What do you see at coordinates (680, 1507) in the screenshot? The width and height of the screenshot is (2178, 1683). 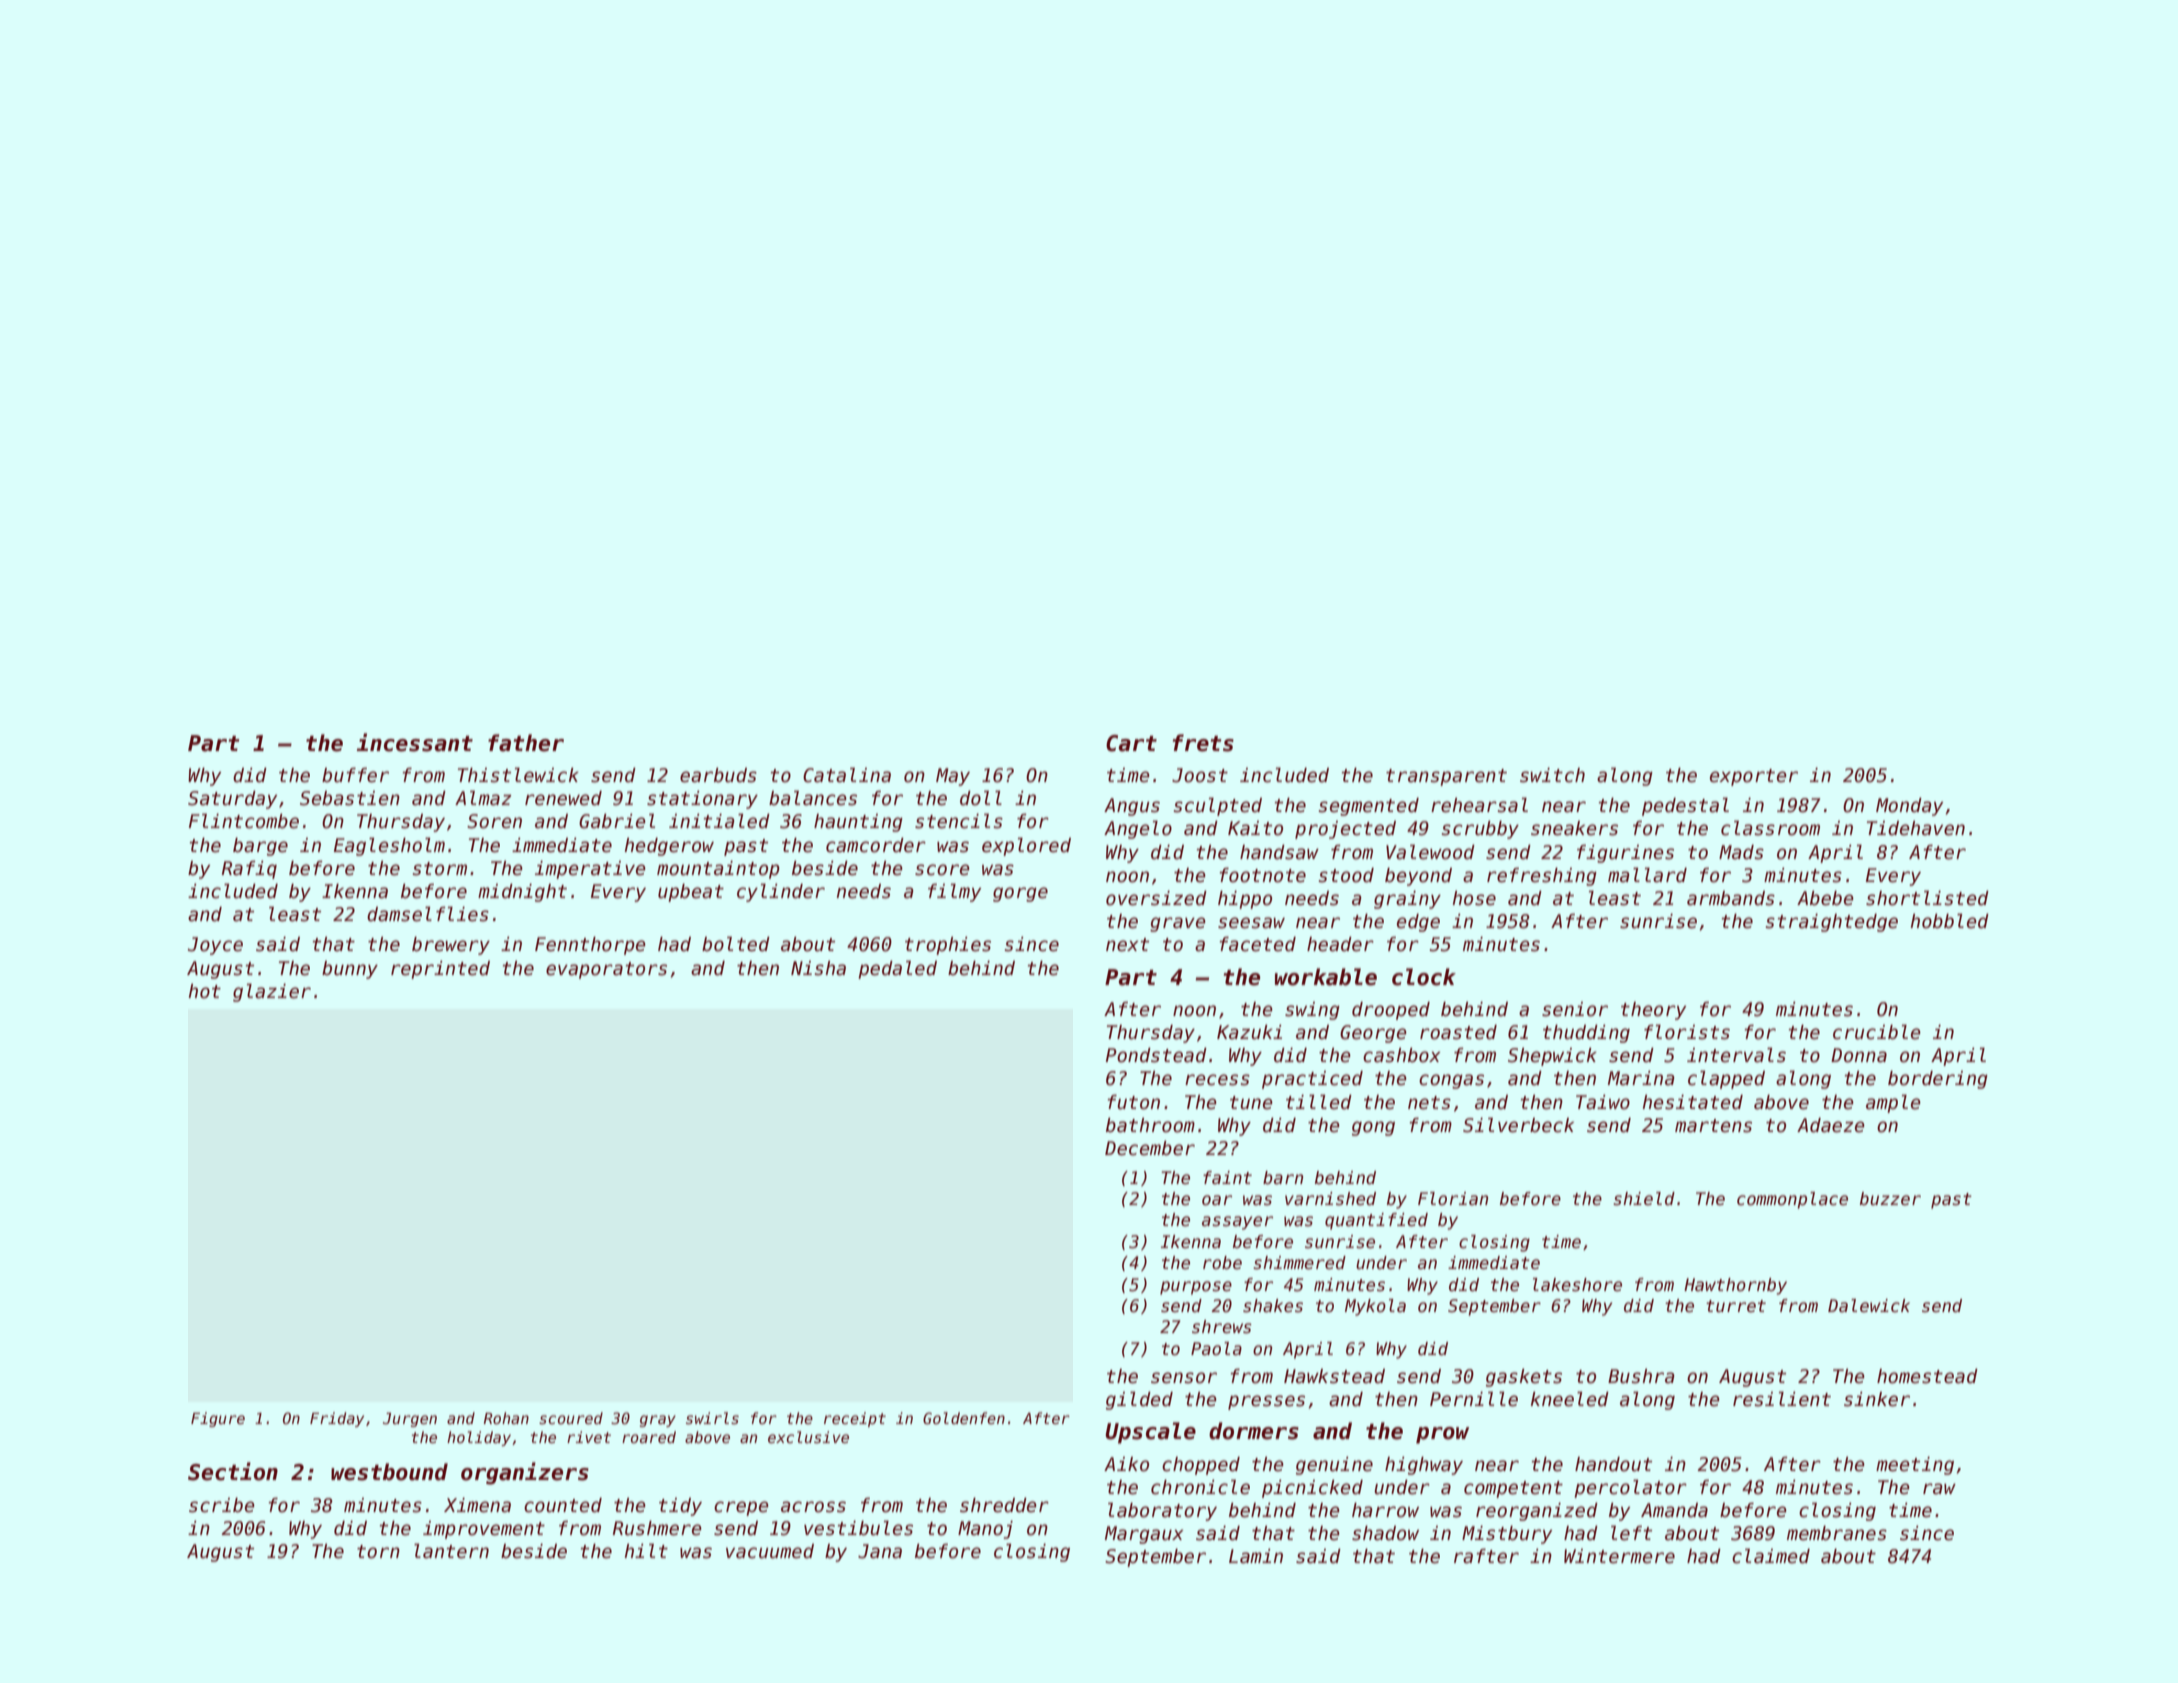 I see `tidy` at bounding box center [680, 1507].
